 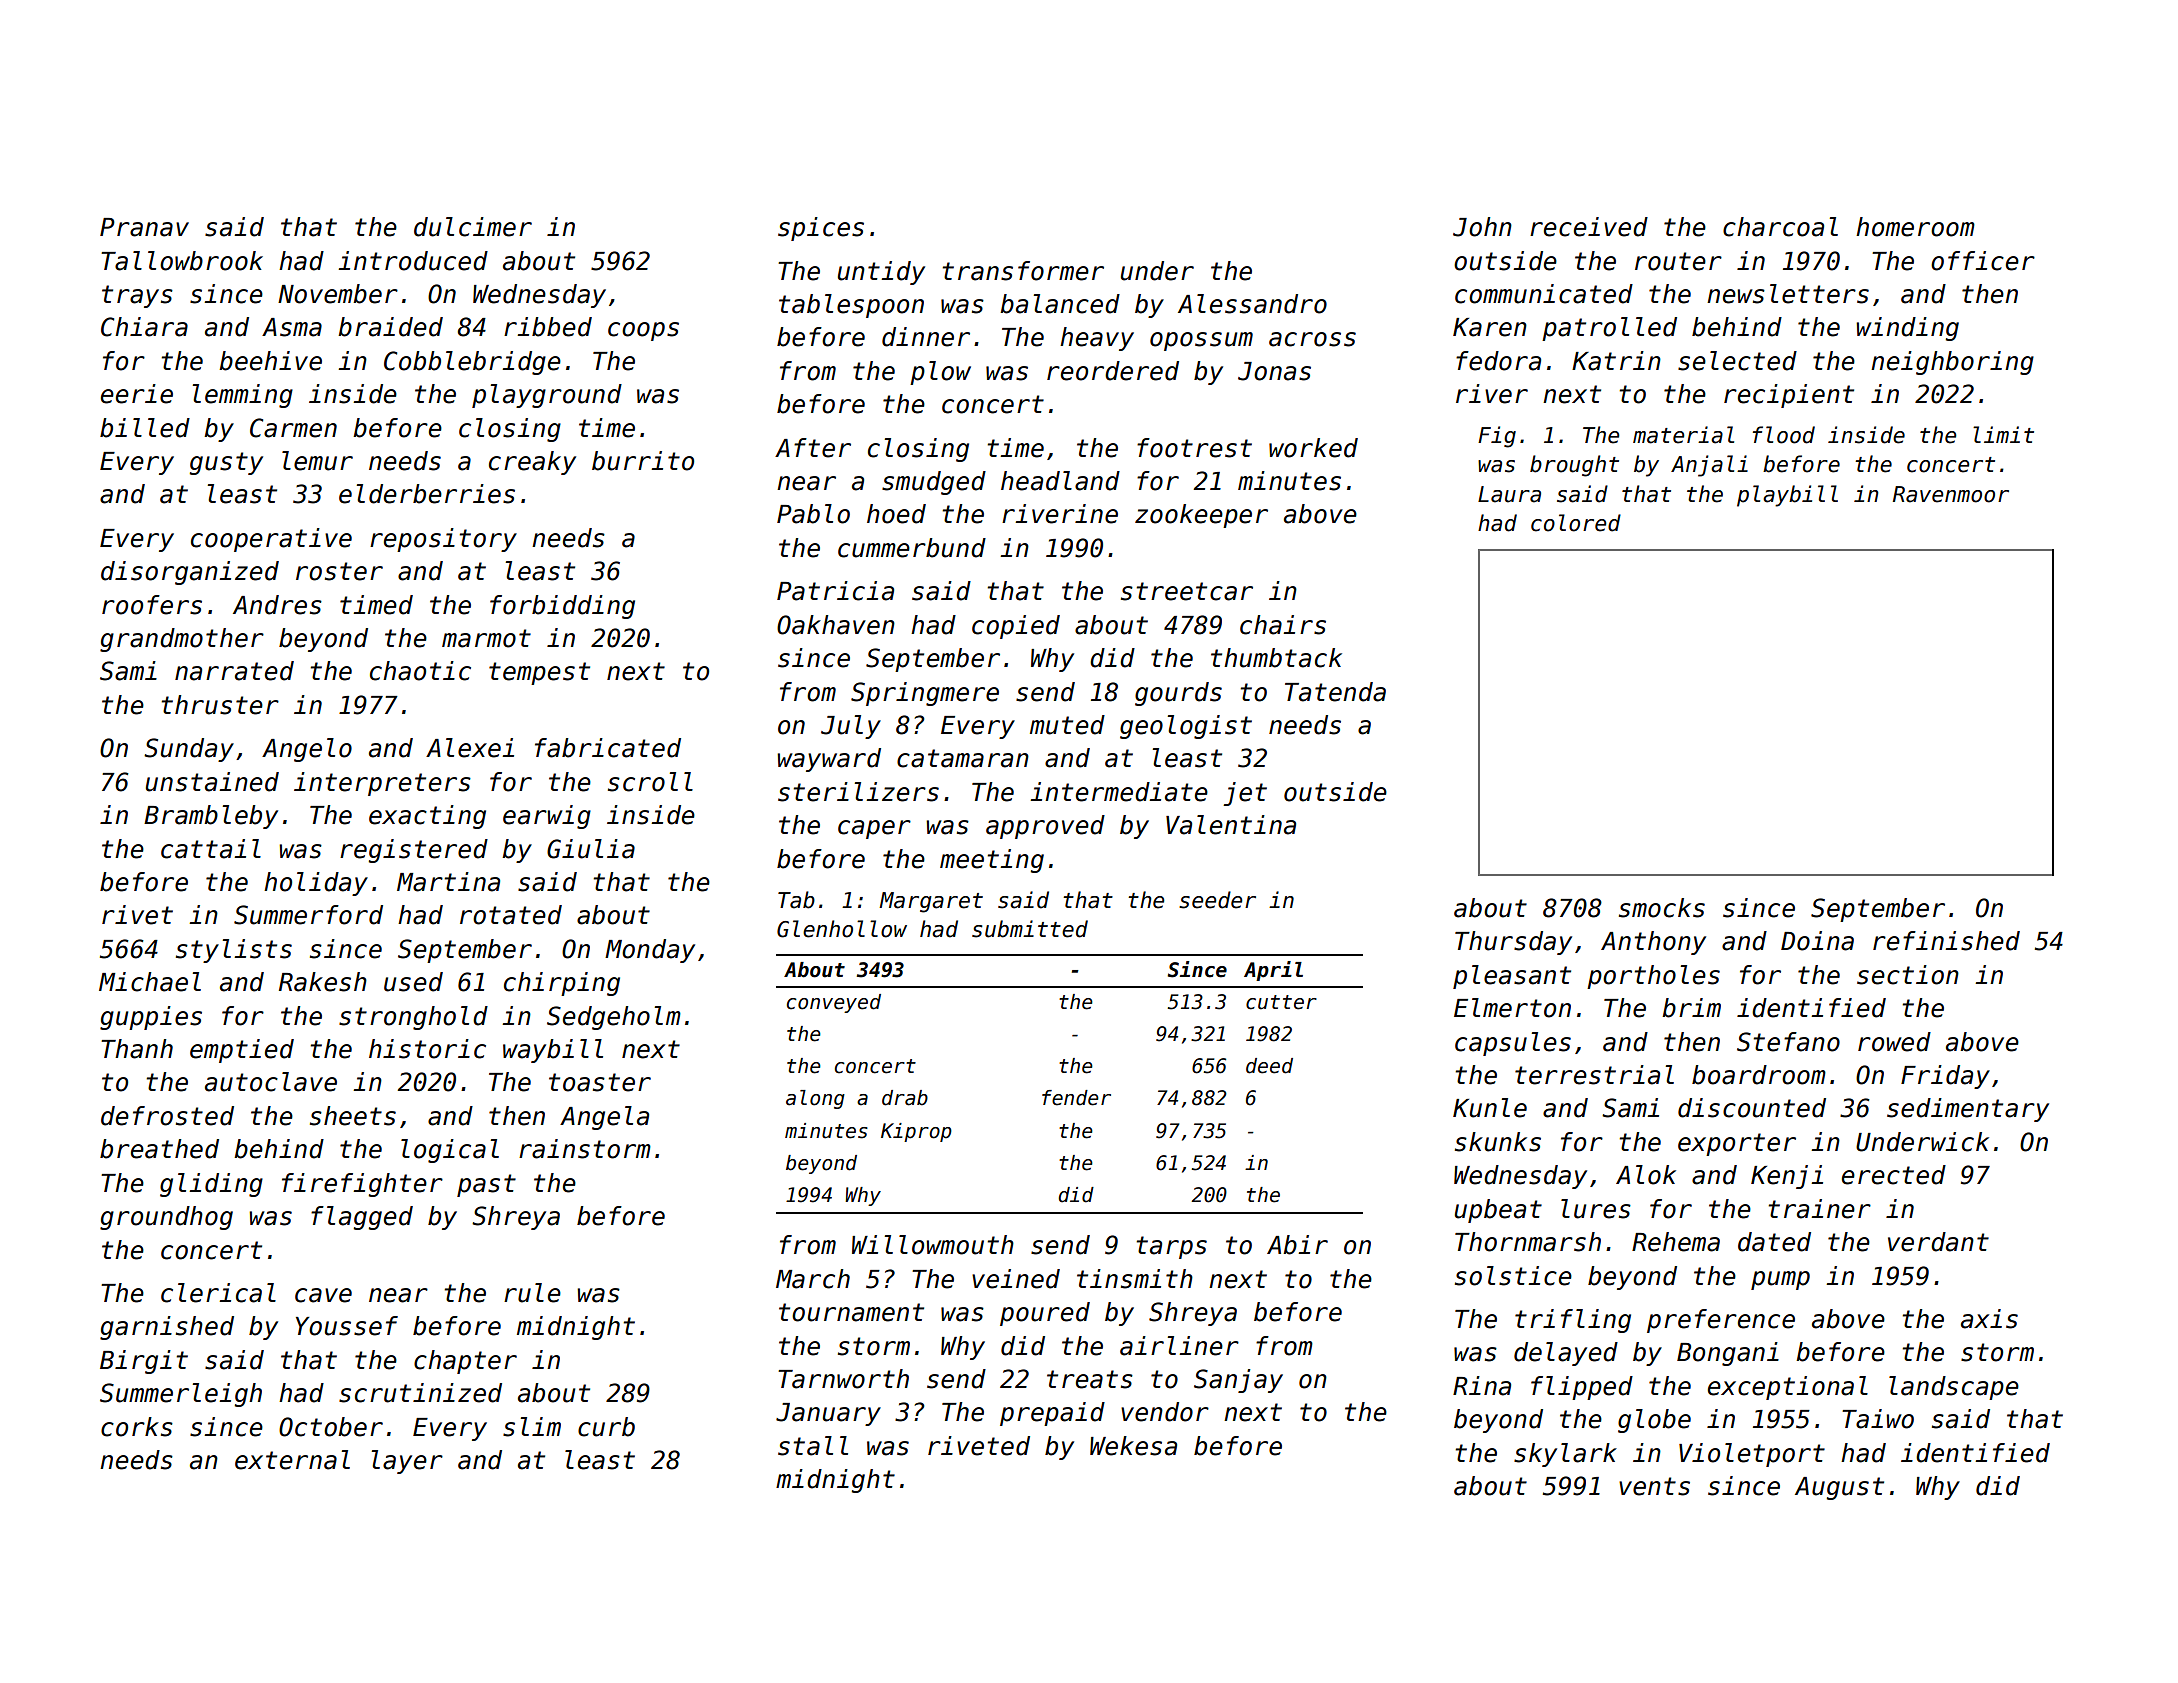 What do you see at coordinates (420, 1393) in the screenshot?
I see `scrutinized` at bounding box center [420, 1393].
